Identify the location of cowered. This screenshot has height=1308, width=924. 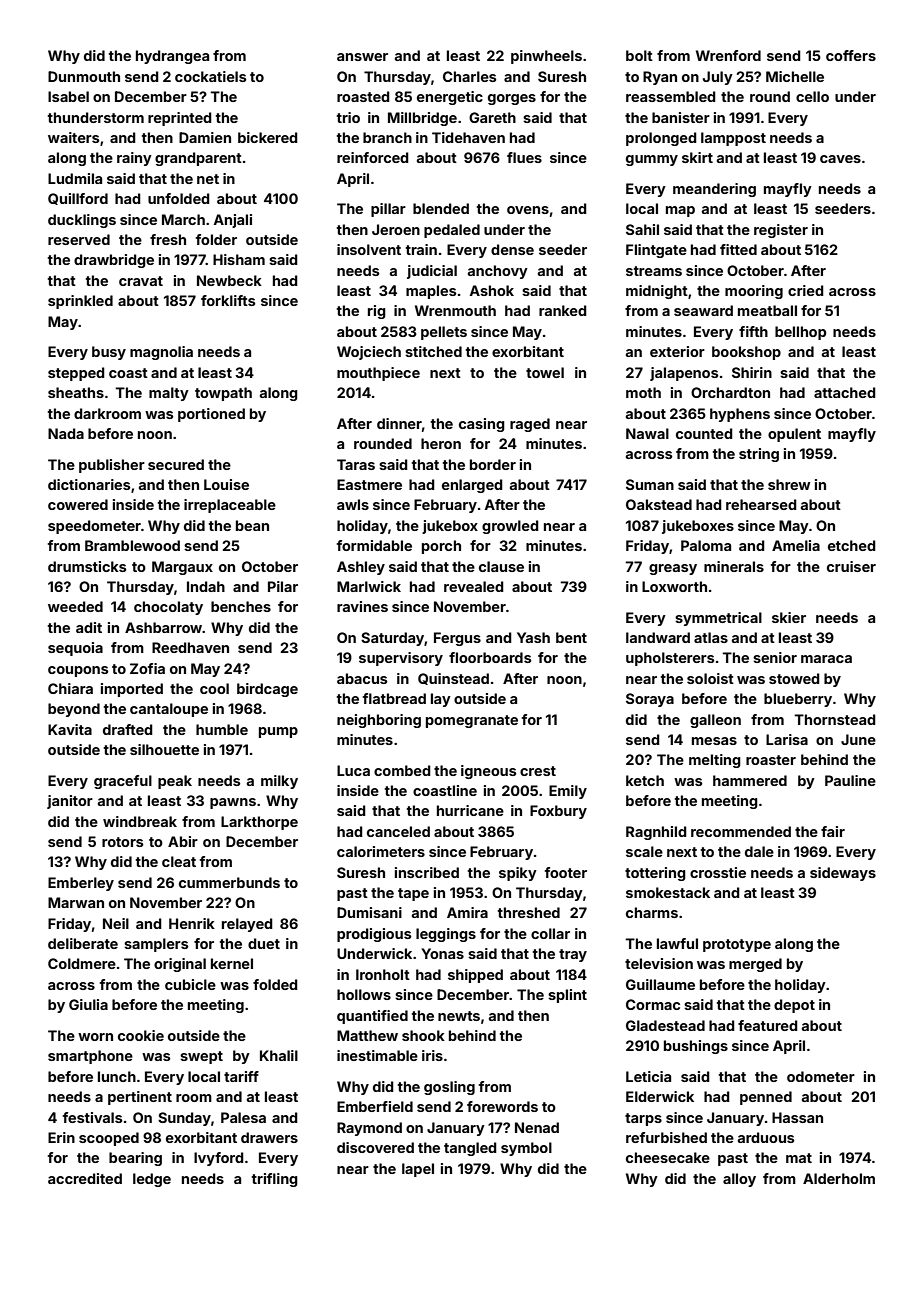
(78, 504).
